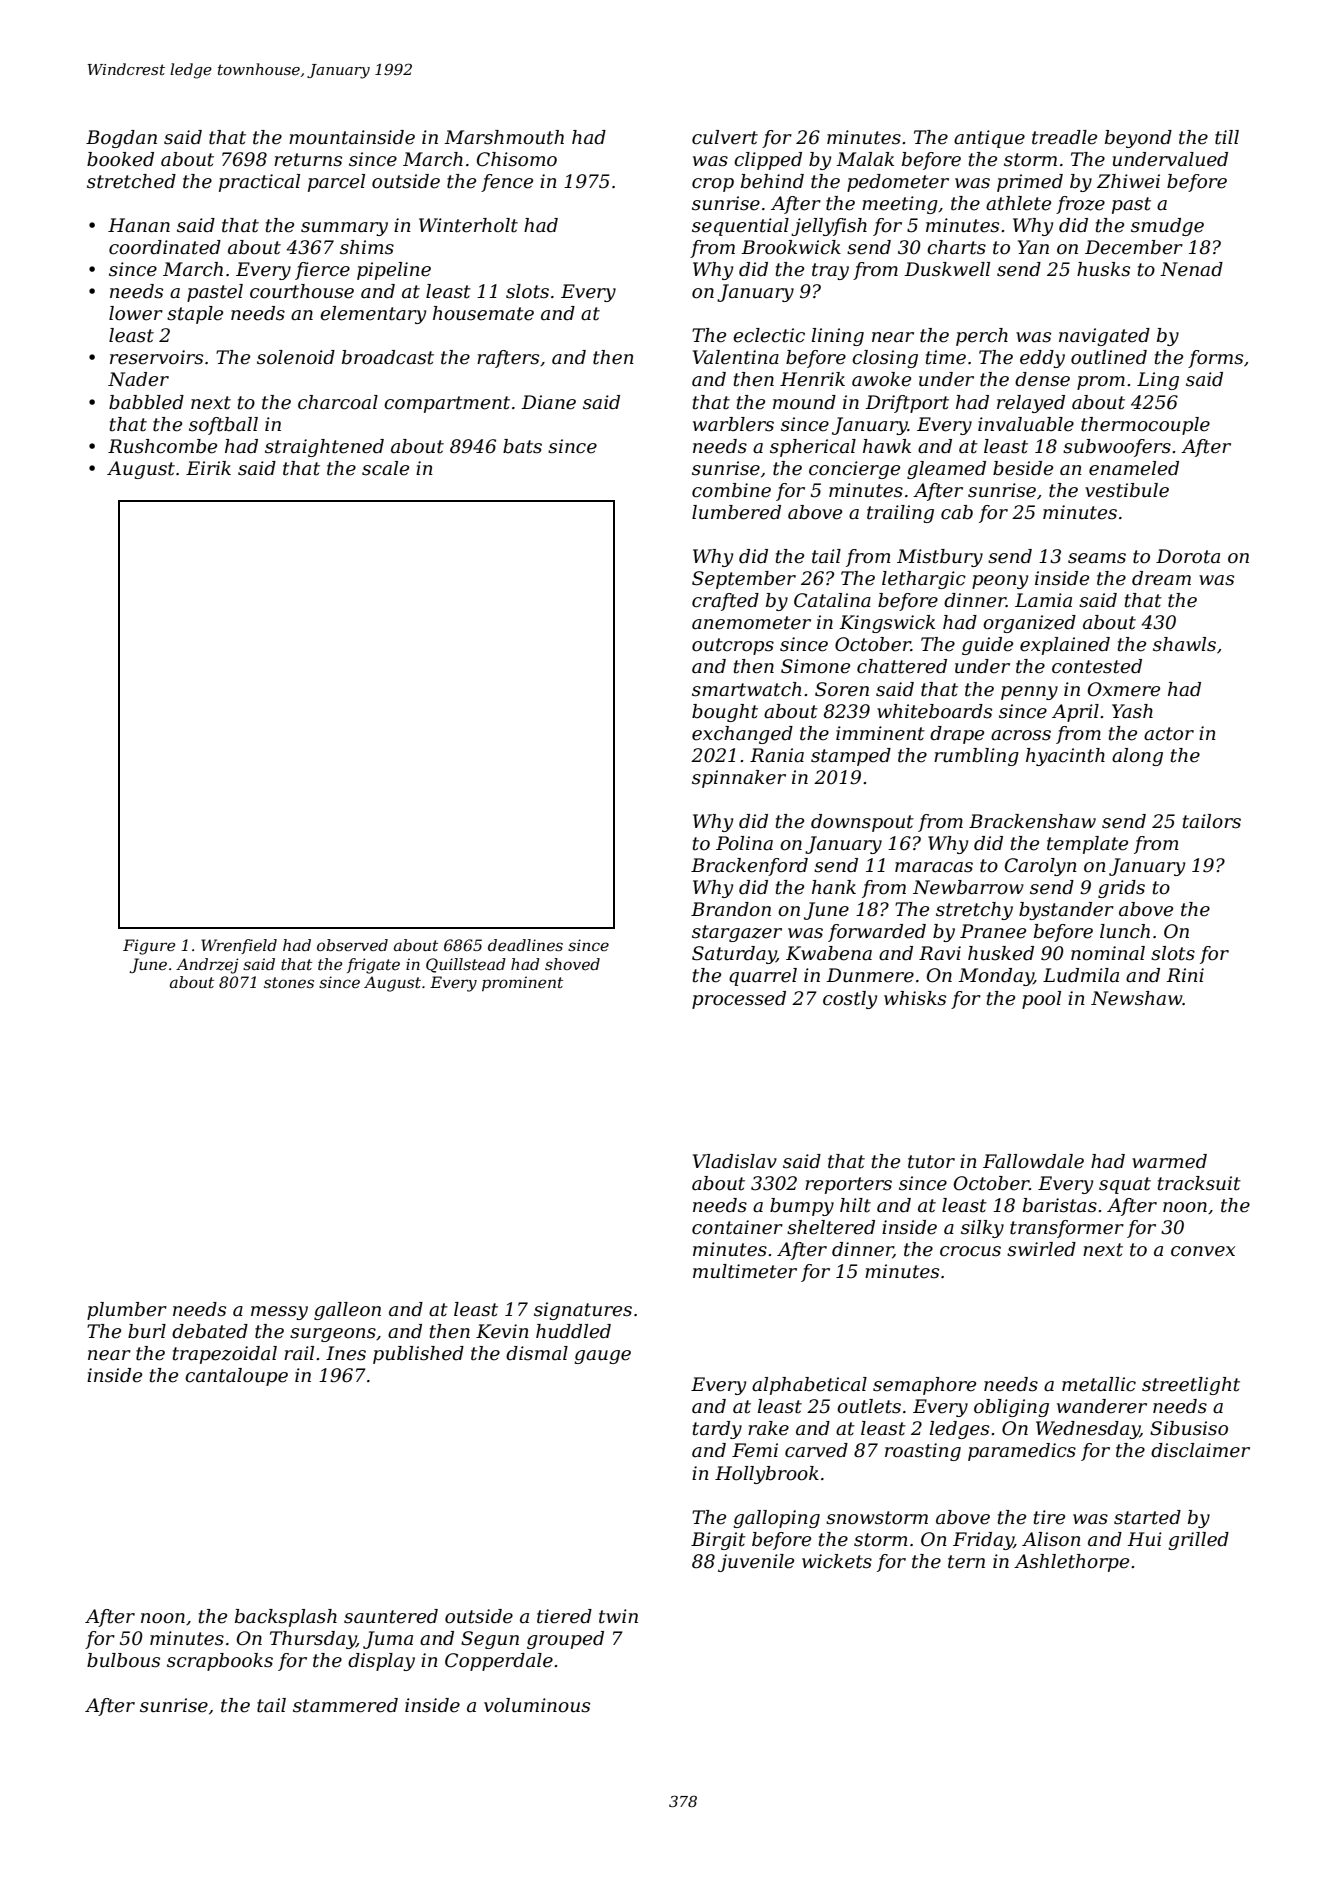 This document has width=1338, height=1893. Describe the element at coordinates (924, 1386) in the document. I see `semaphore` at that location.
